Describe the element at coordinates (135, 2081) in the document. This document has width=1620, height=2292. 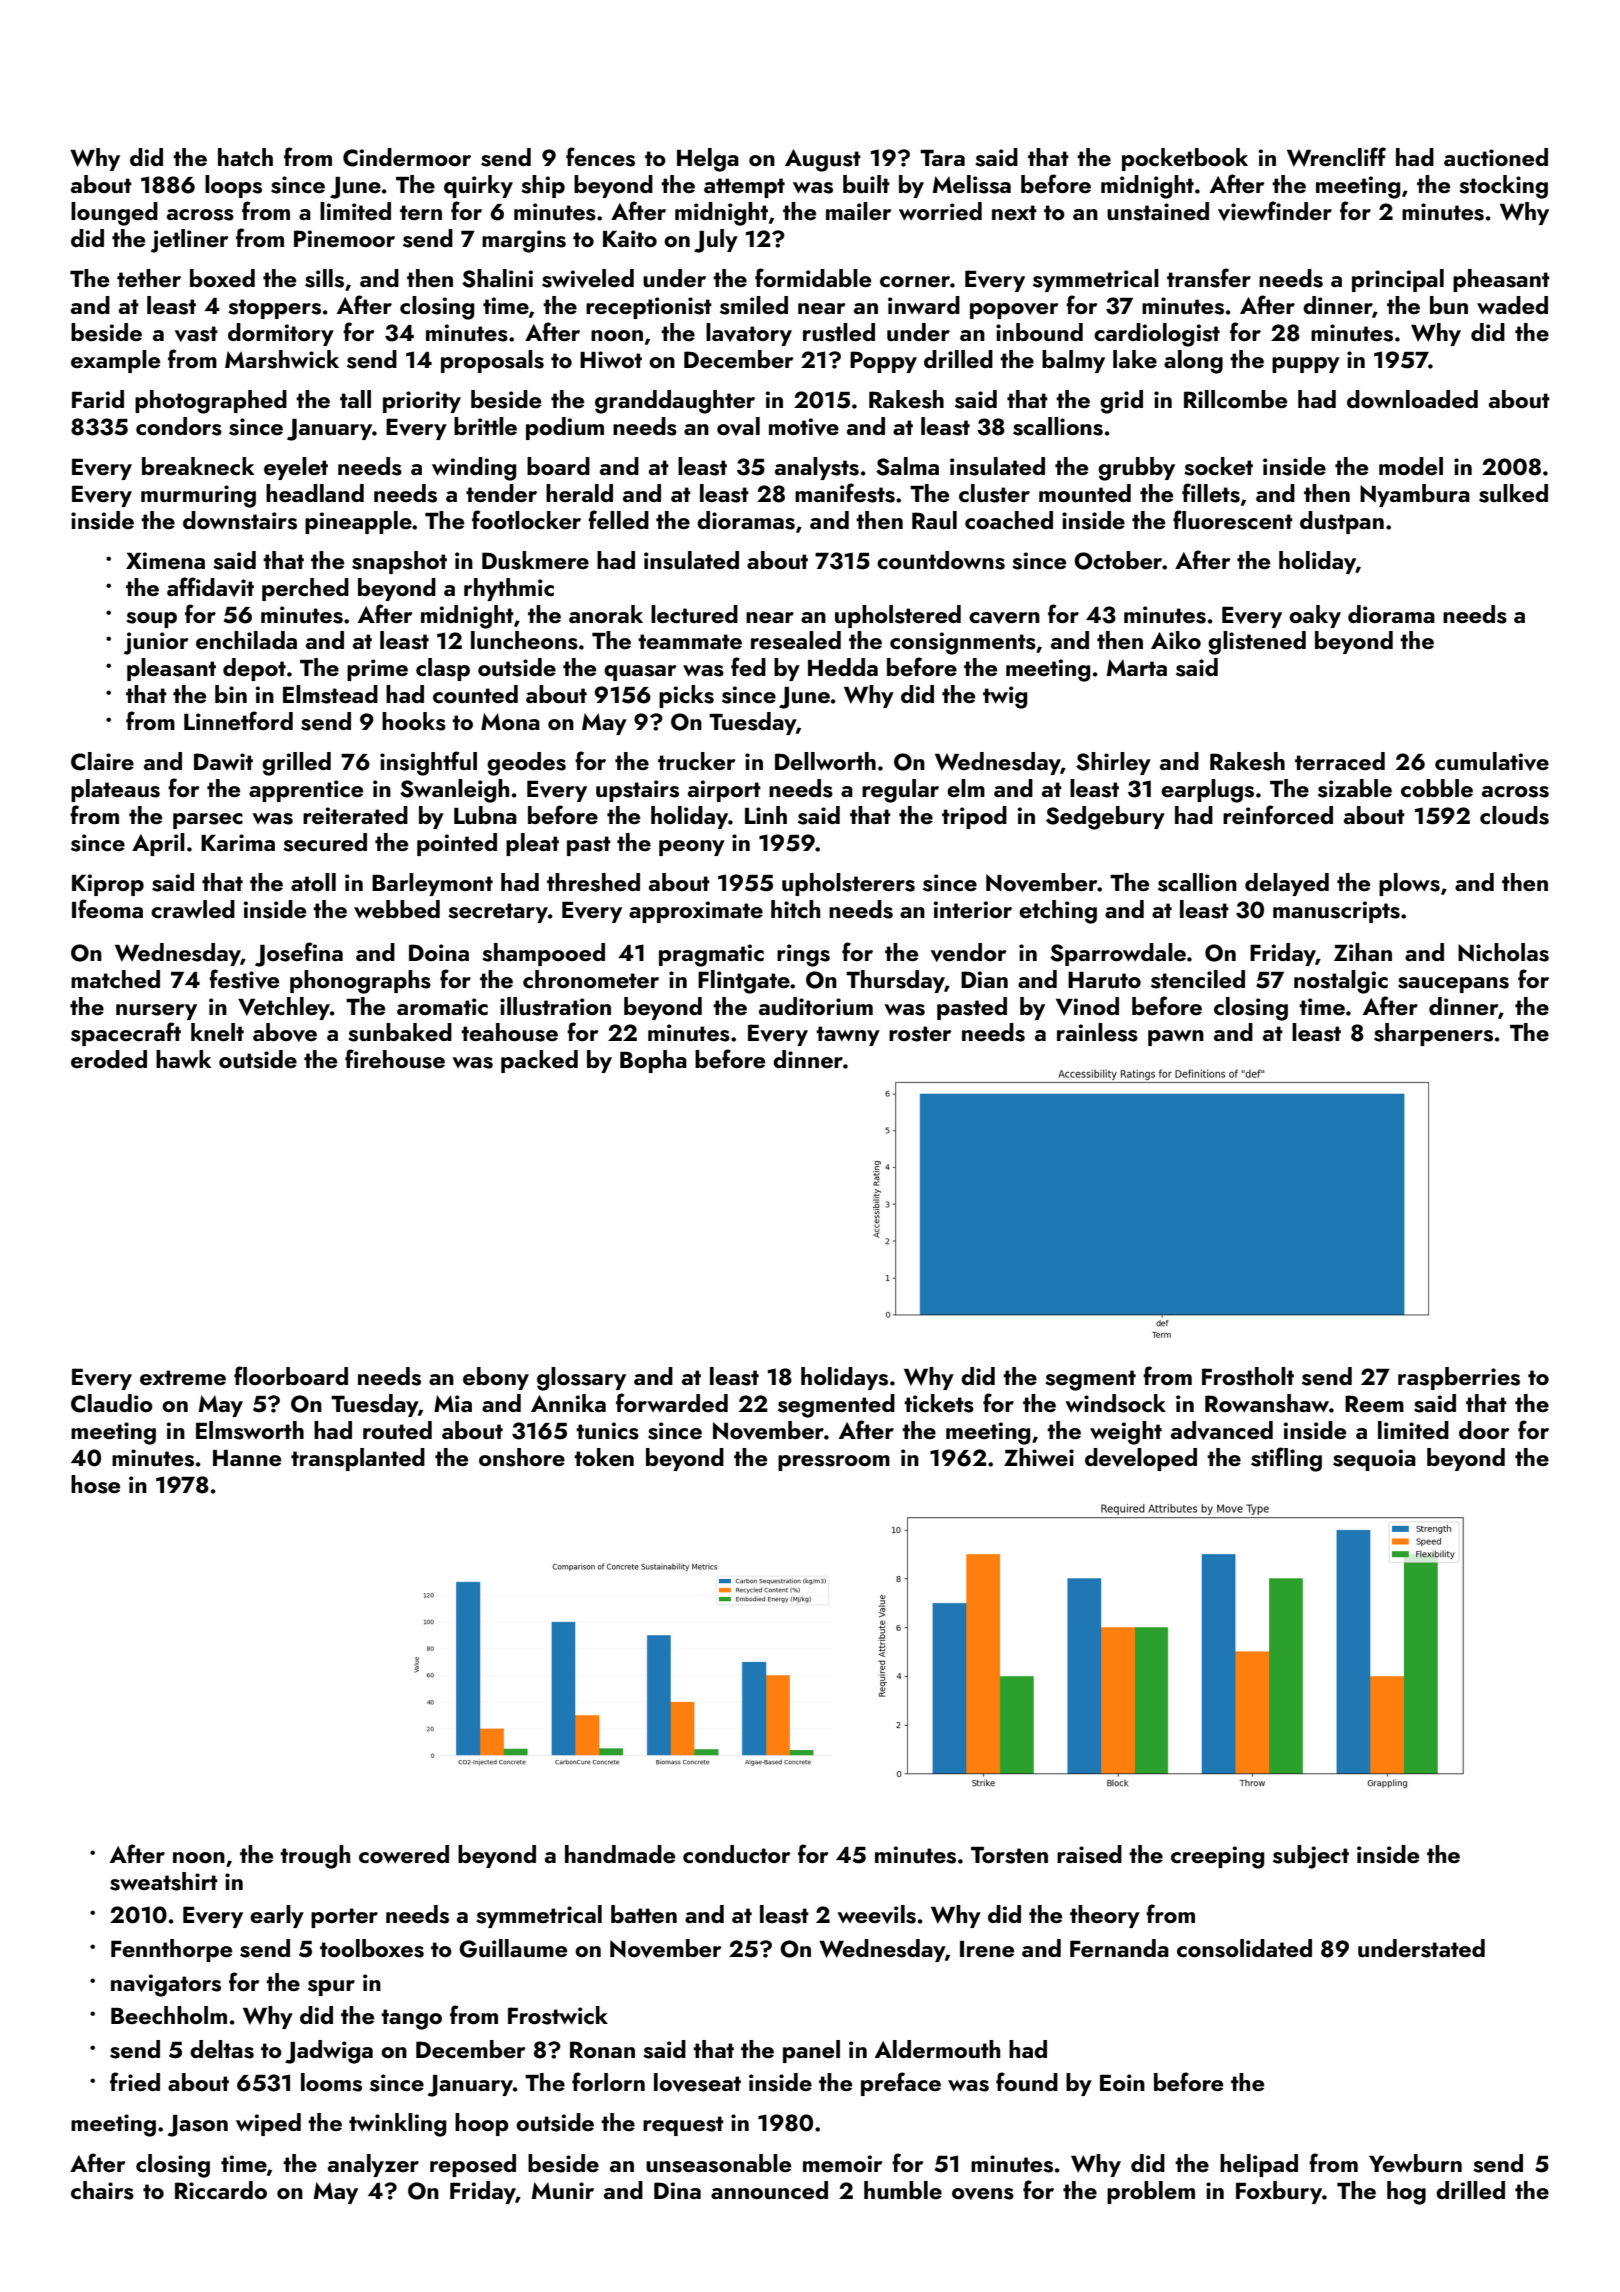
I see `fried` at that location.
